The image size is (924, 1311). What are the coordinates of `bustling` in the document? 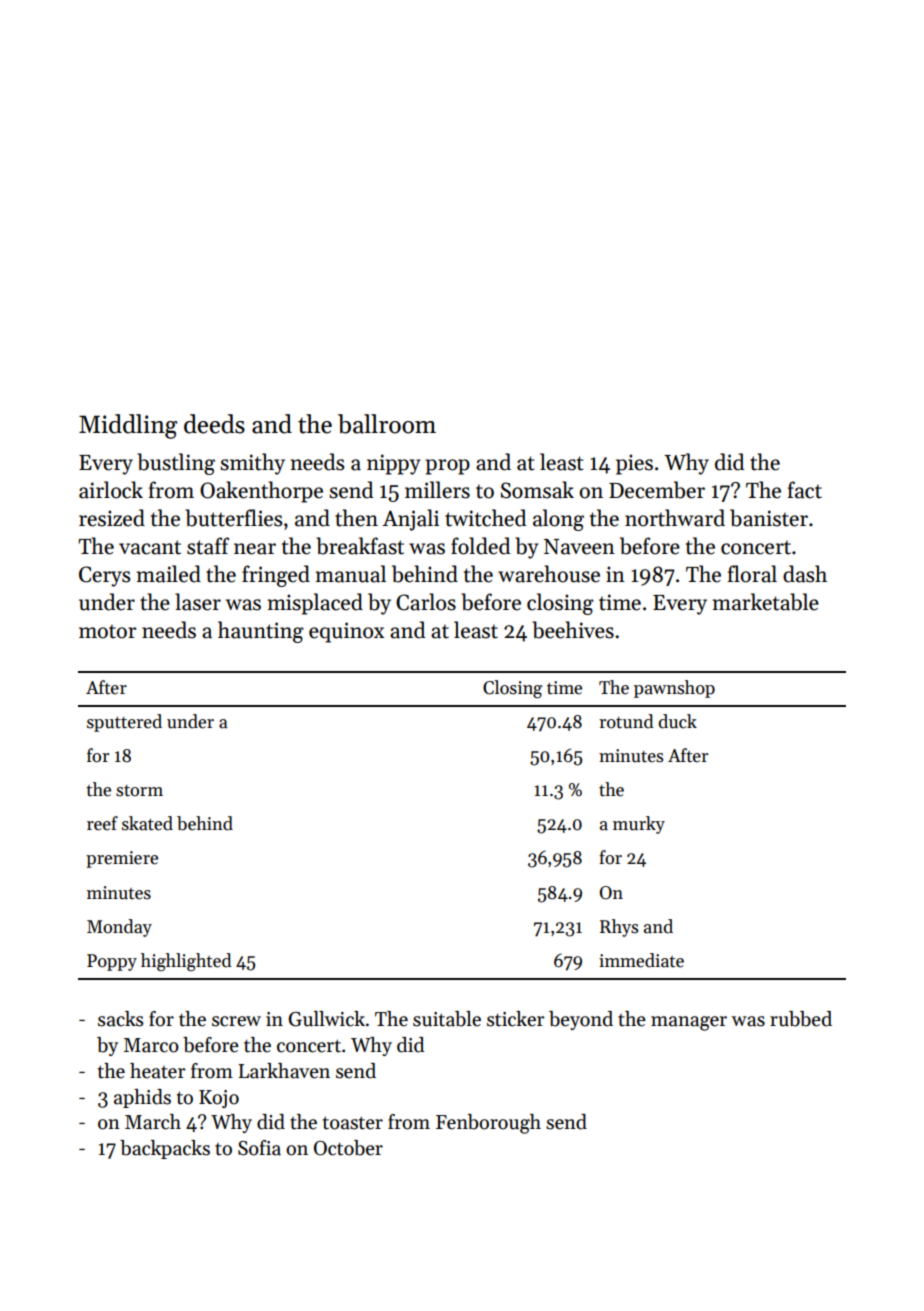 It's located at (176, 464).
